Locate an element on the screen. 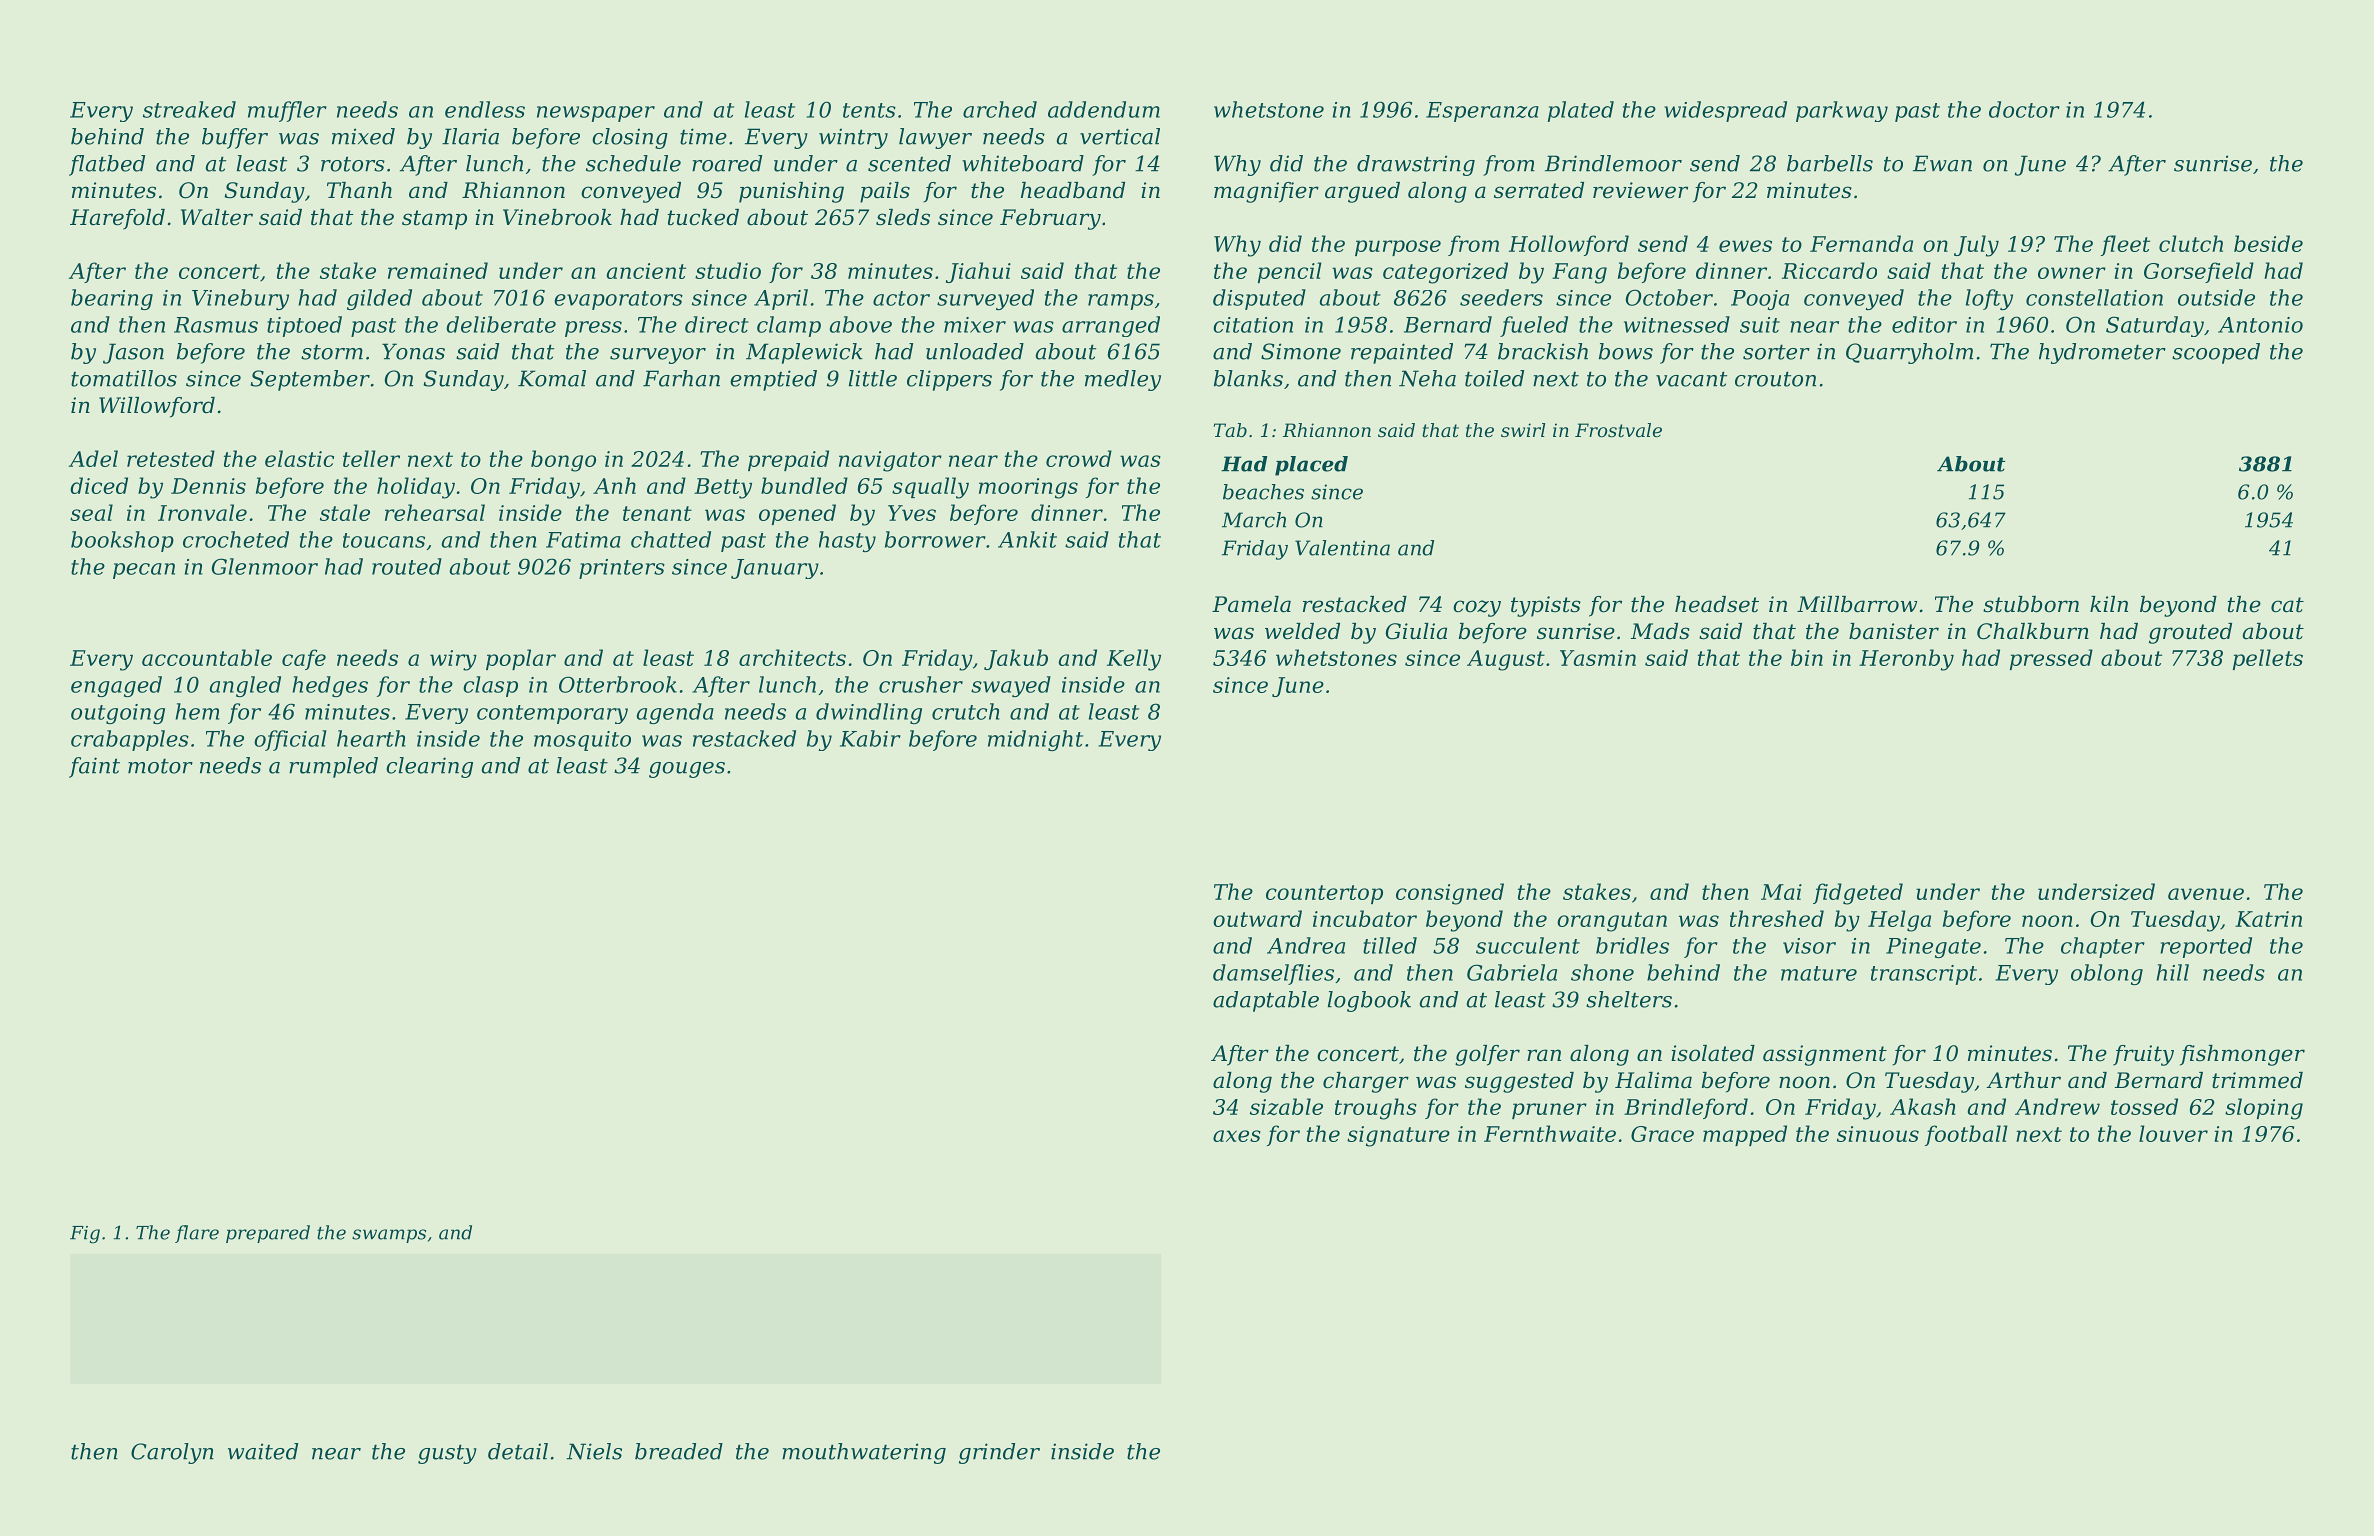  deliberate is located at coordinates (501, 324).
